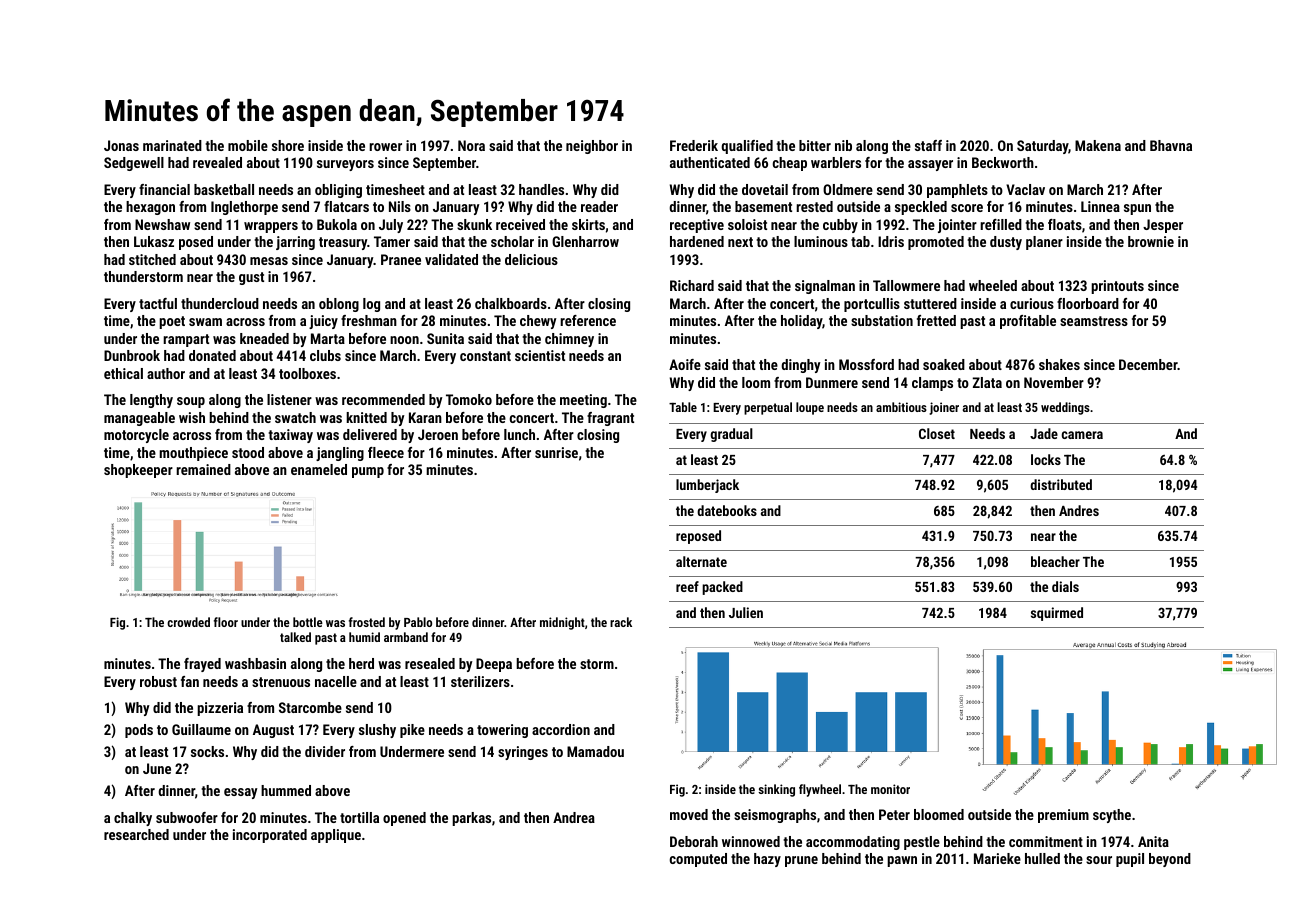 The width and height of the document is (1308, 924). What do you see at coordinates (121, 145) in the document?
I see `Jonas` at bounding box center [121, 145].
